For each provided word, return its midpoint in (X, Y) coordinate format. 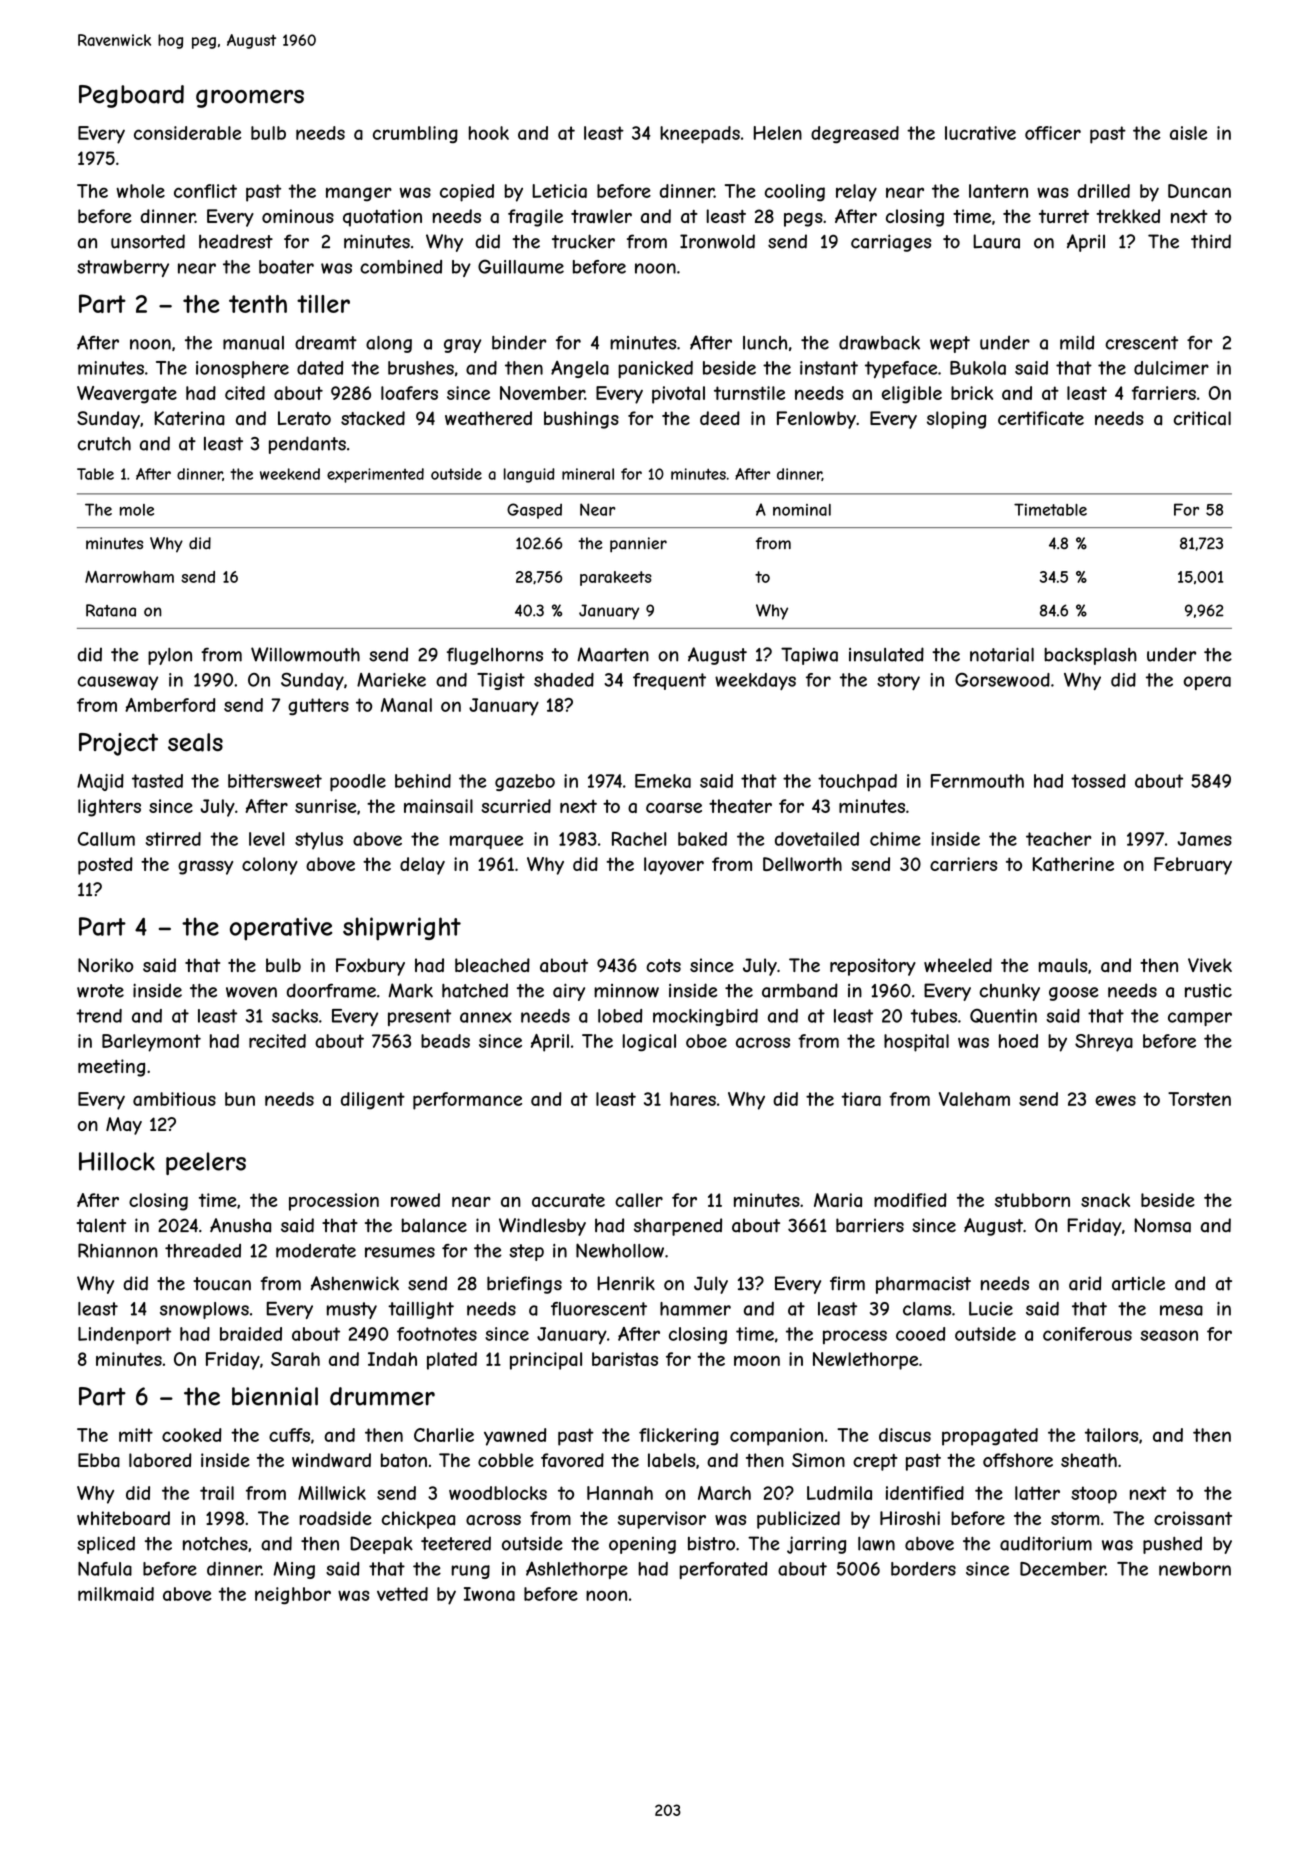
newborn (1195, 1569)
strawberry (123, 268)
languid (529, 475)
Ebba (99, 1460)
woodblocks (498, 1493)
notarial (1002, 654)
